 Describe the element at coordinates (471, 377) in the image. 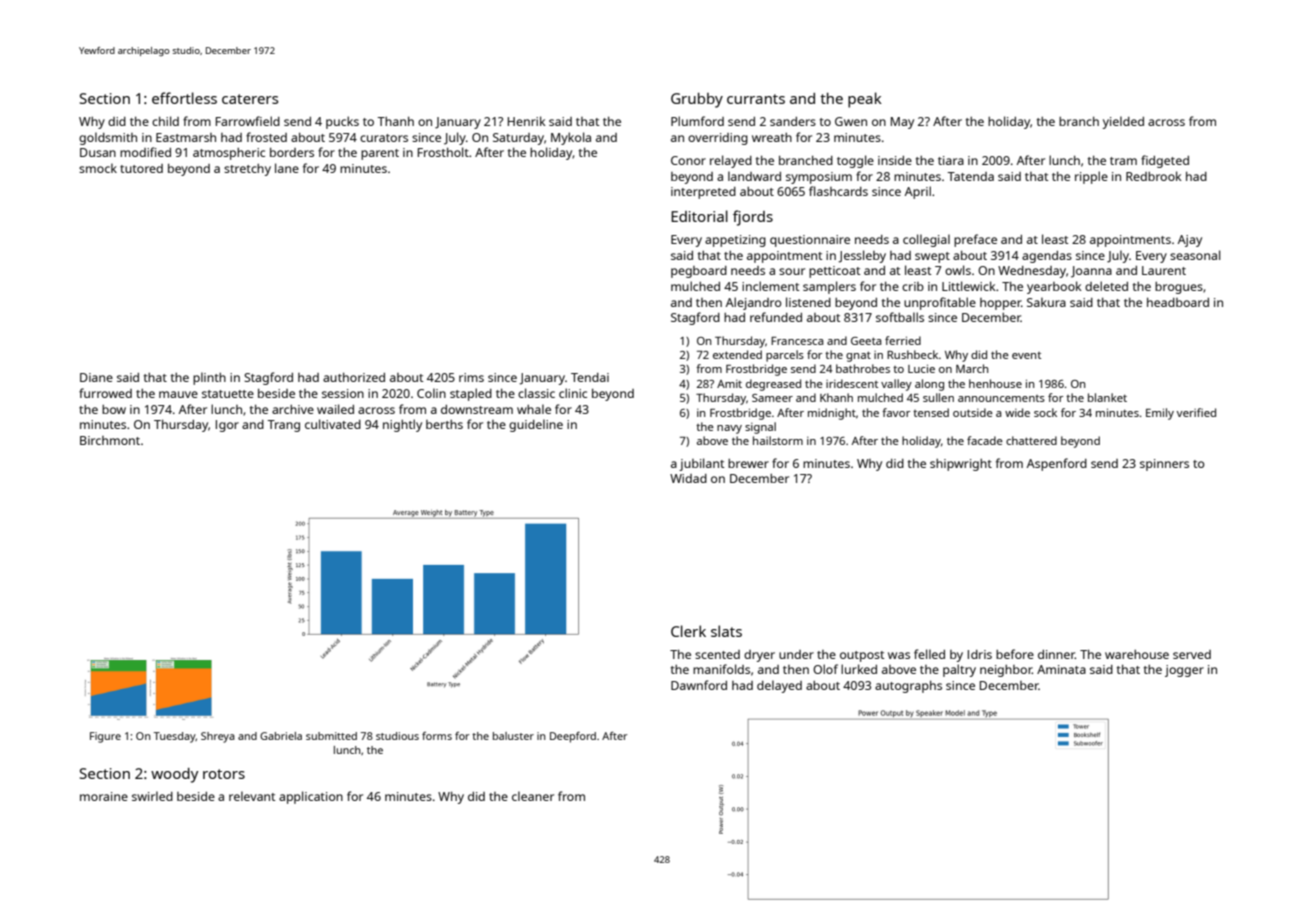

I see `rims` at that location.
